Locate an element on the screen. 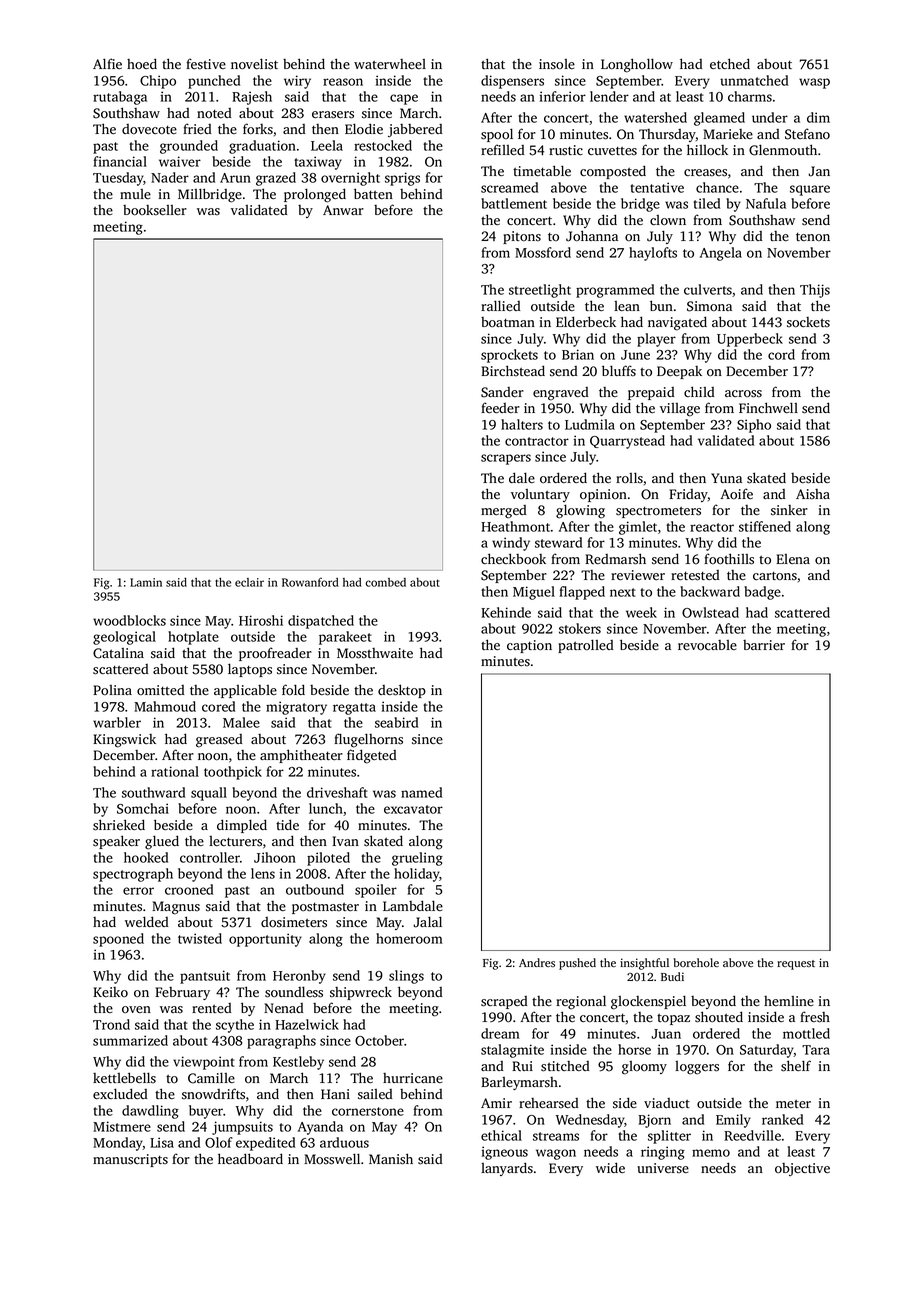  parakeet is located at coordinates (345, 638).
